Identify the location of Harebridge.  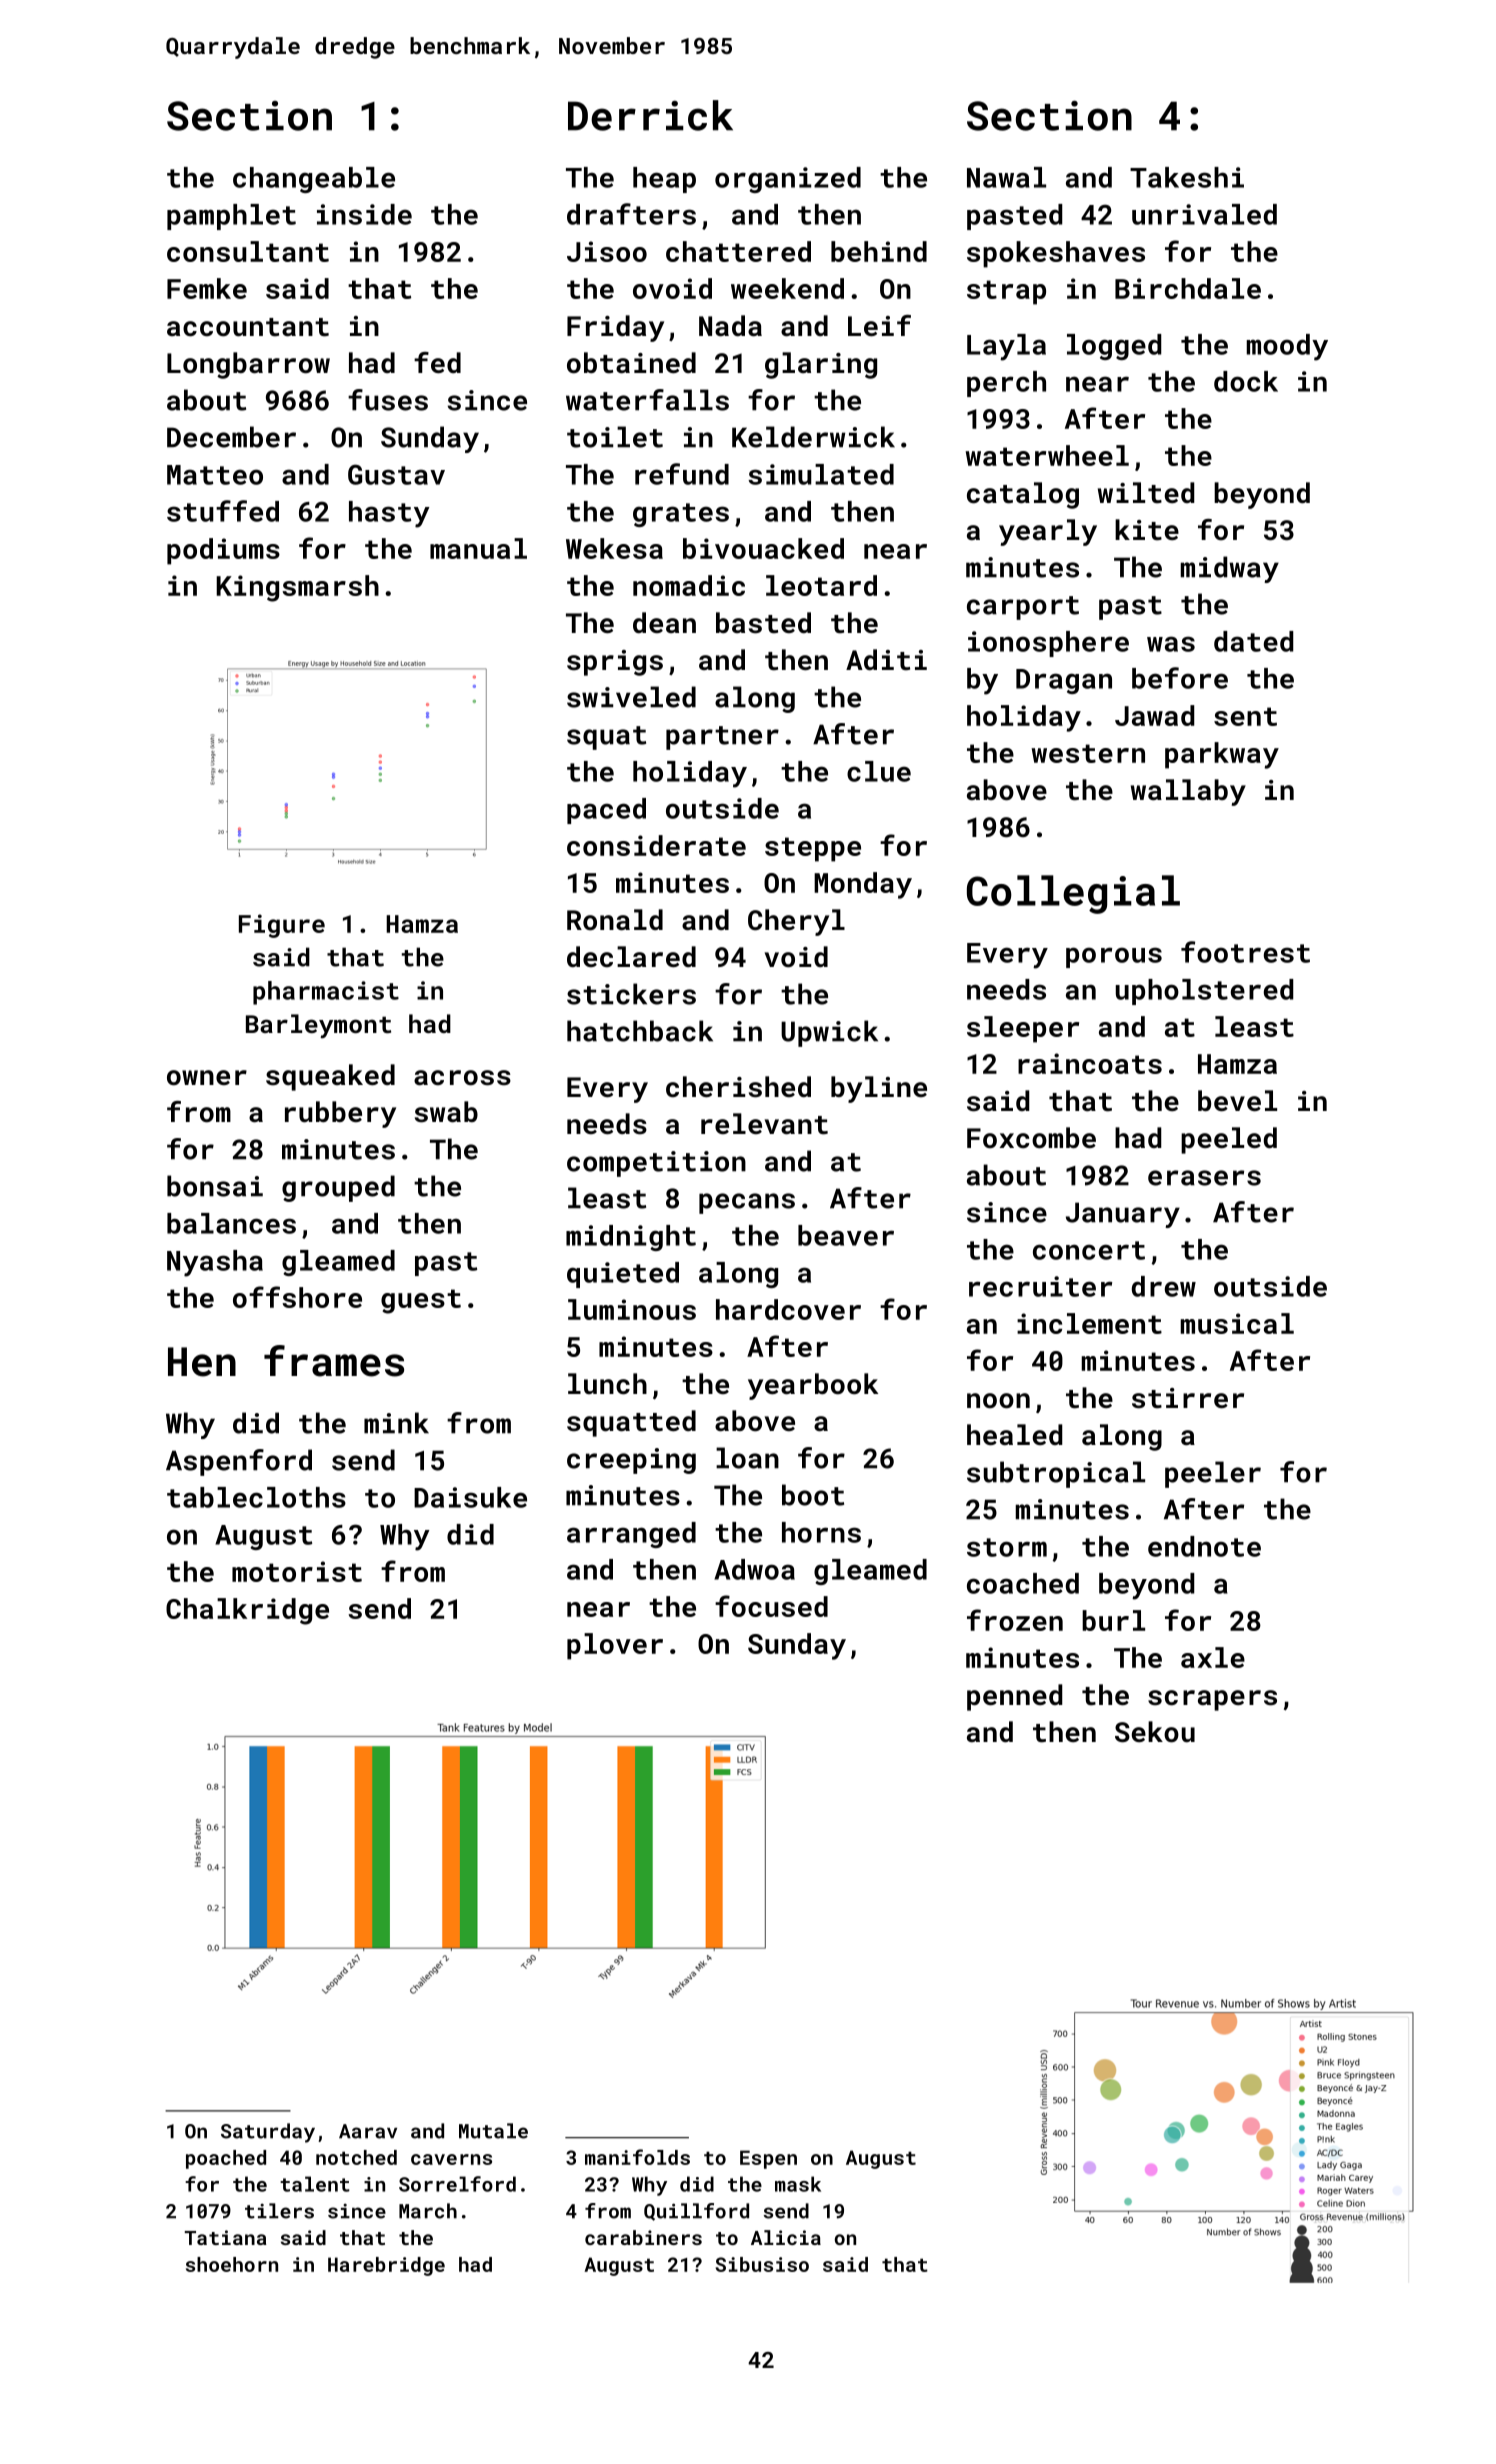
(386, 2266).
